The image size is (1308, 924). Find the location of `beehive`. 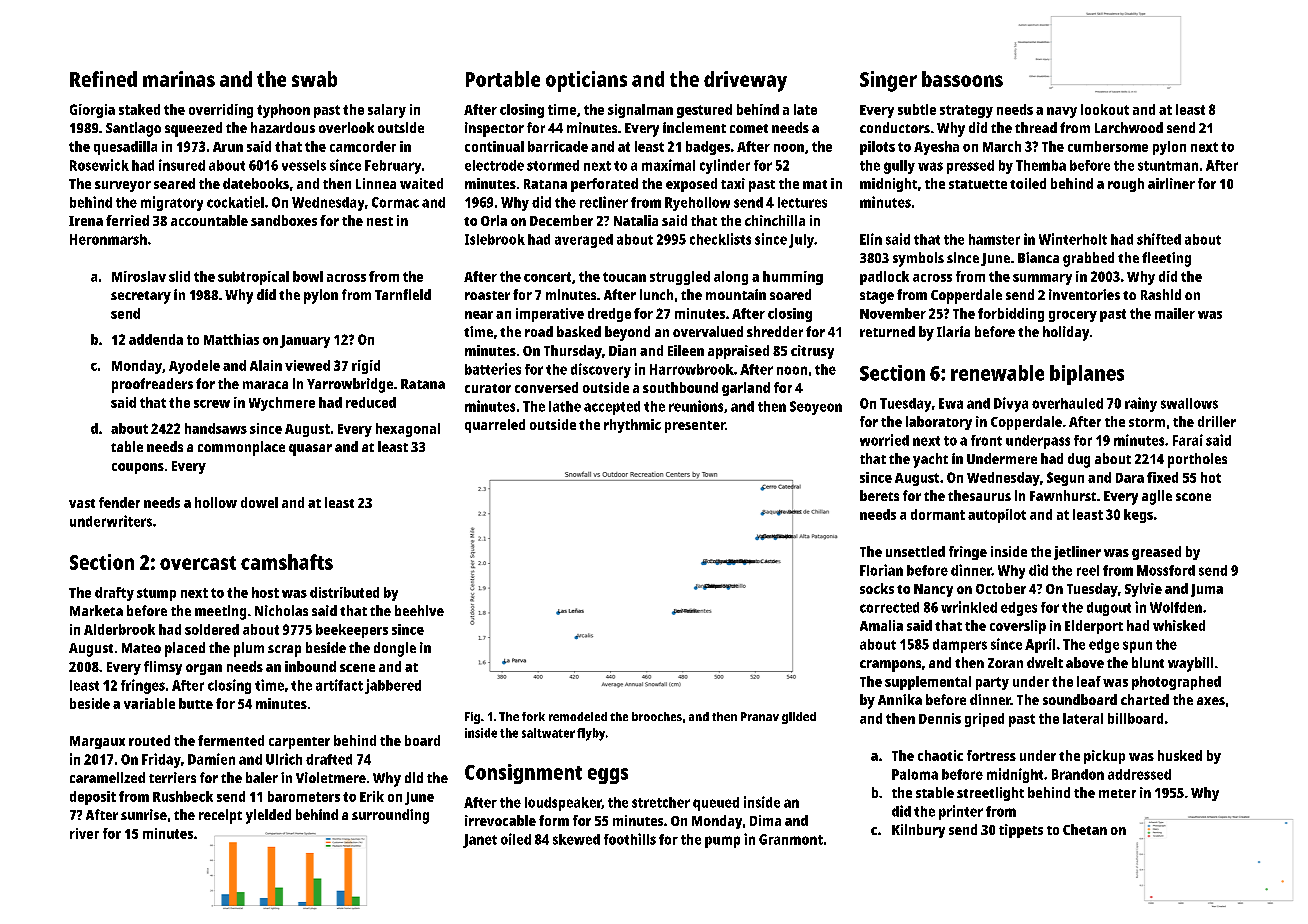

beehive is located at coordinates (419, 610).
